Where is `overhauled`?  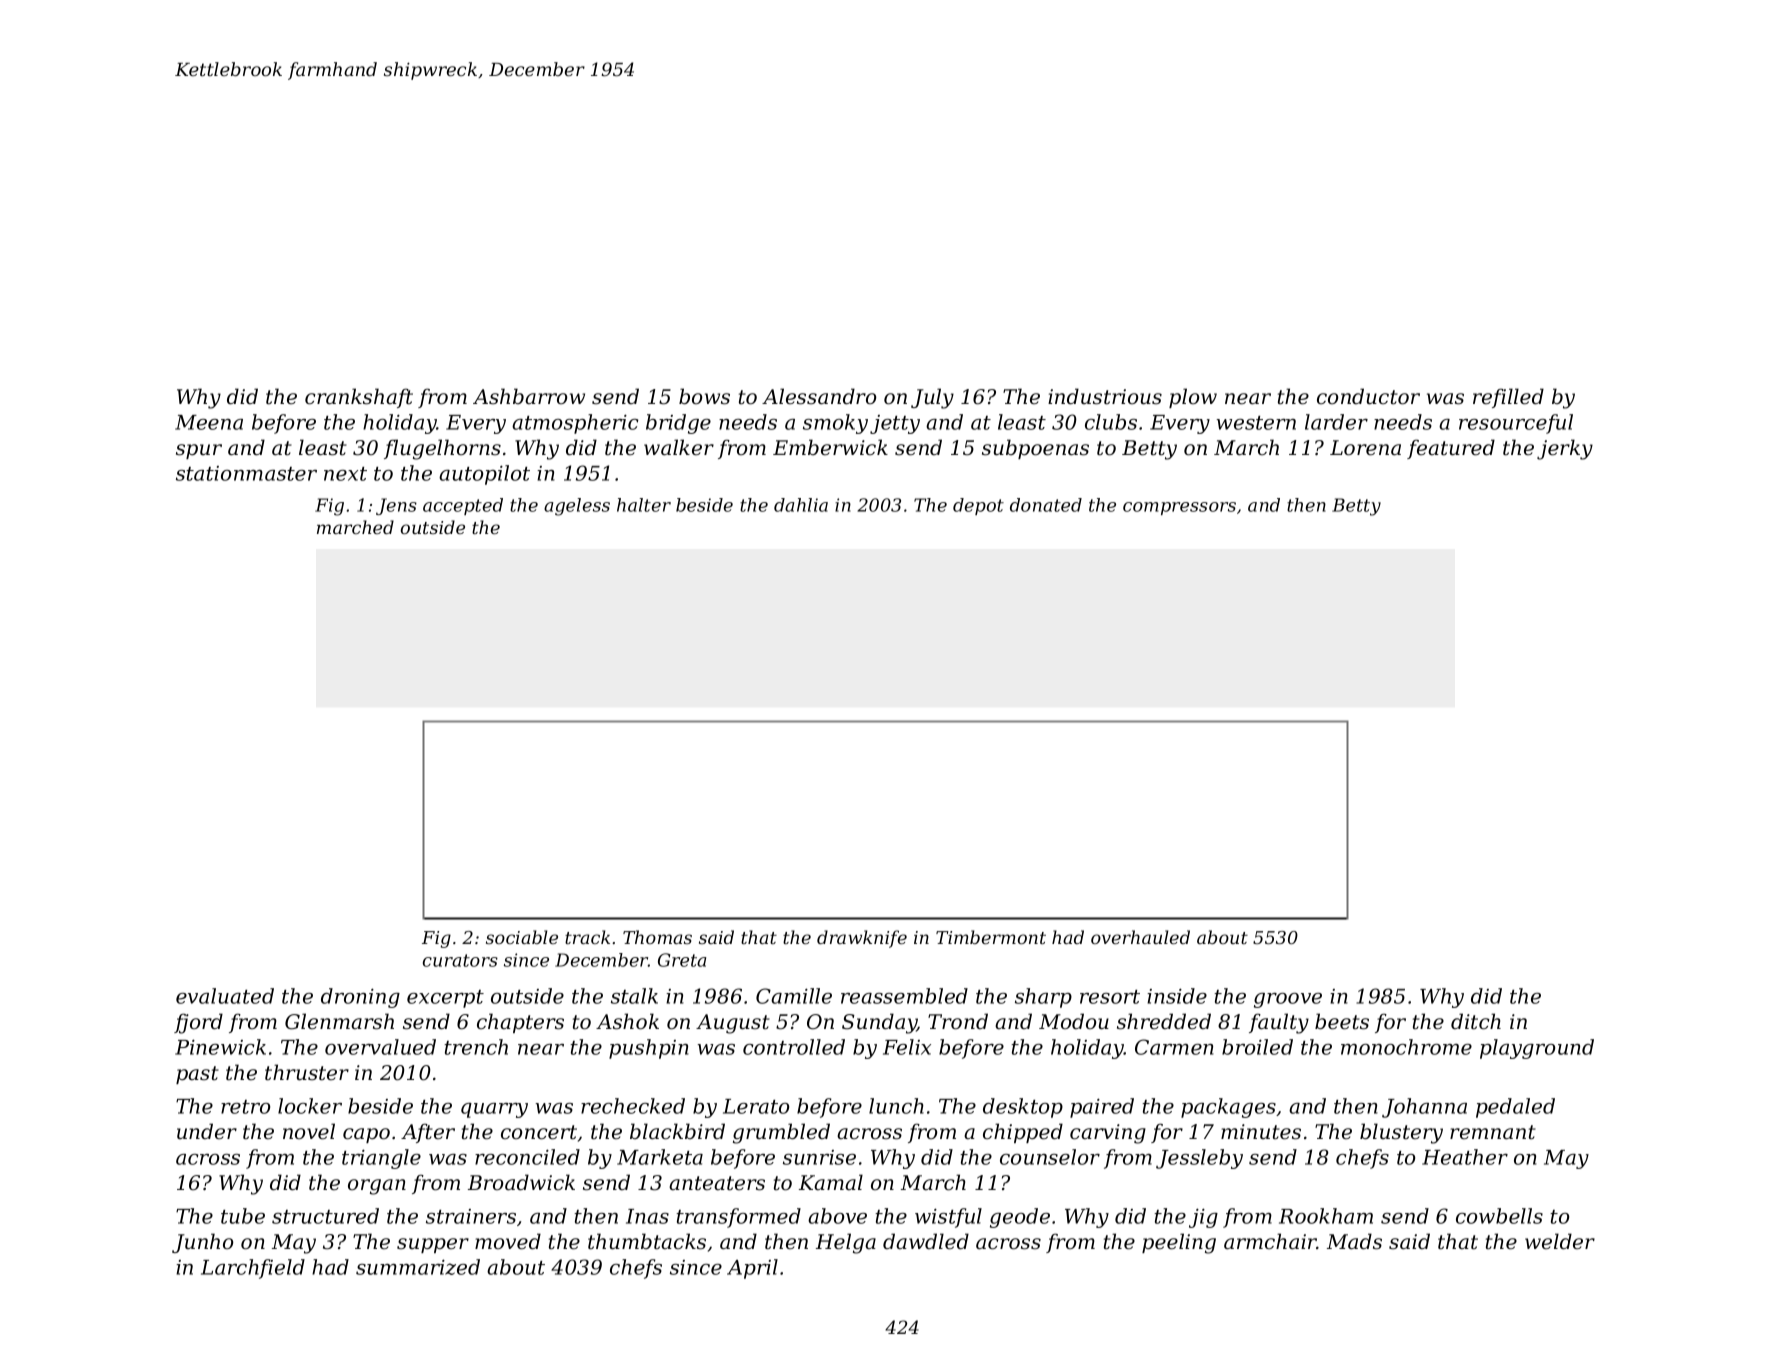
overhauled is located at coordinates (1140, 937).
